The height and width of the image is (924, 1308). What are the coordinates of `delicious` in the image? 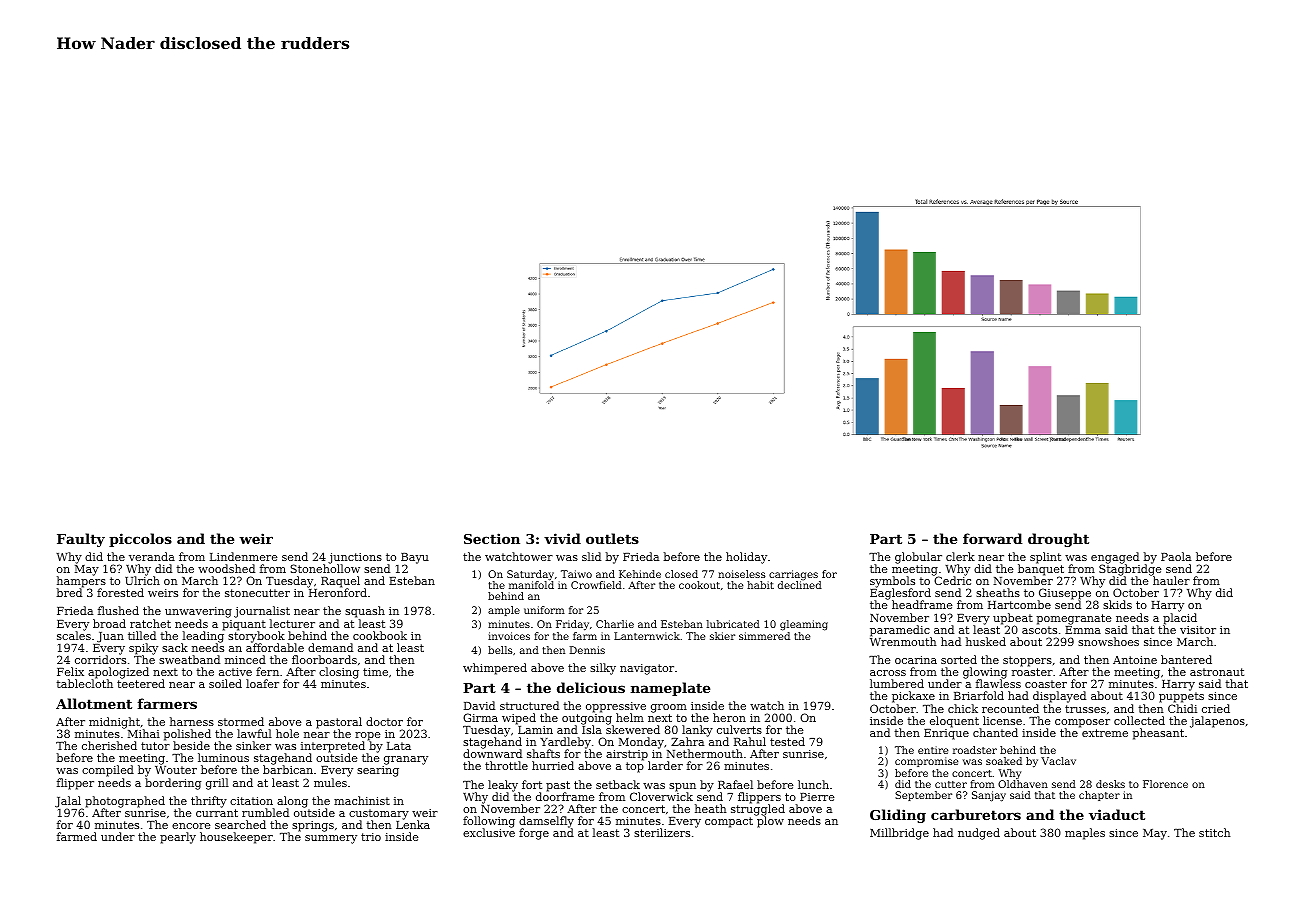 It's located at (591, 687).
